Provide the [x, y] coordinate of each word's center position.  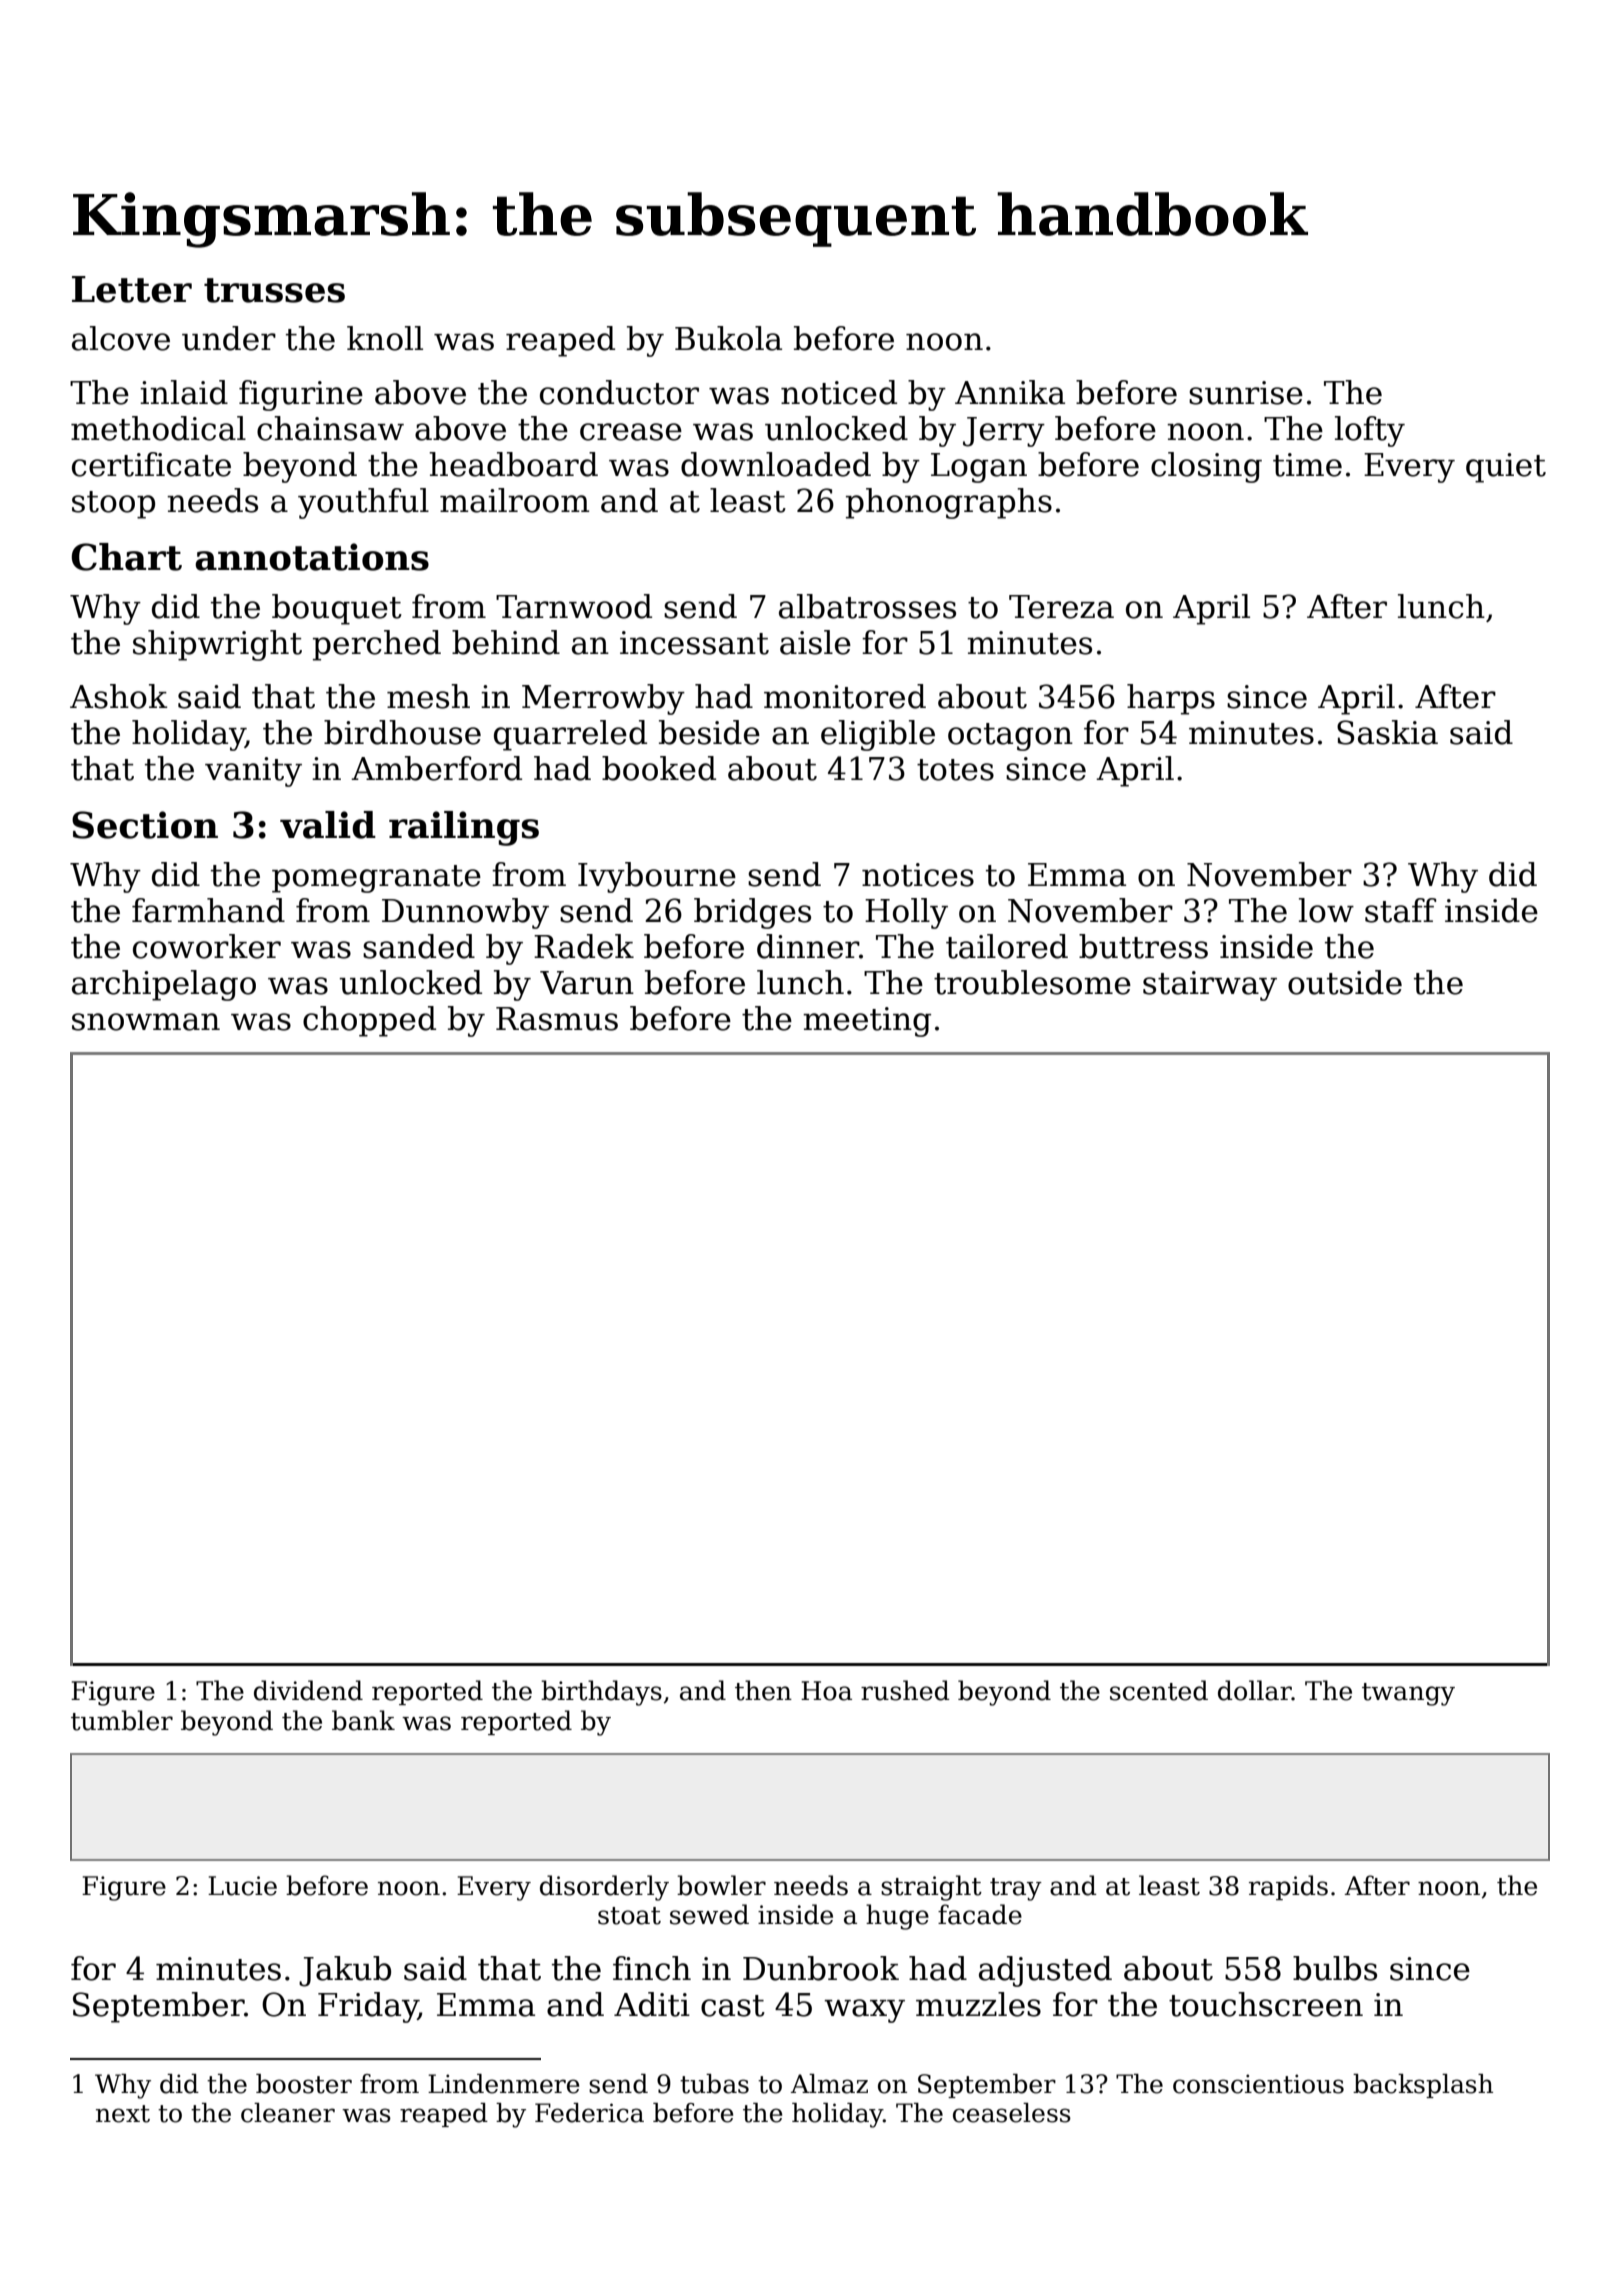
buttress [1143, 946]
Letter [132, 289]
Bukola [728, 338]
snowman [146, 1022]
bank [363, 1720]
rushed [905, 1690]
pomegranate [376, 879]
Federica [589, 2113]
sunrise [1246, 393]
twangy [1408, 1694]
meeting [867, 1022]
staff [1400, 910]
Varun [587, 983]
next [123, 2114]
